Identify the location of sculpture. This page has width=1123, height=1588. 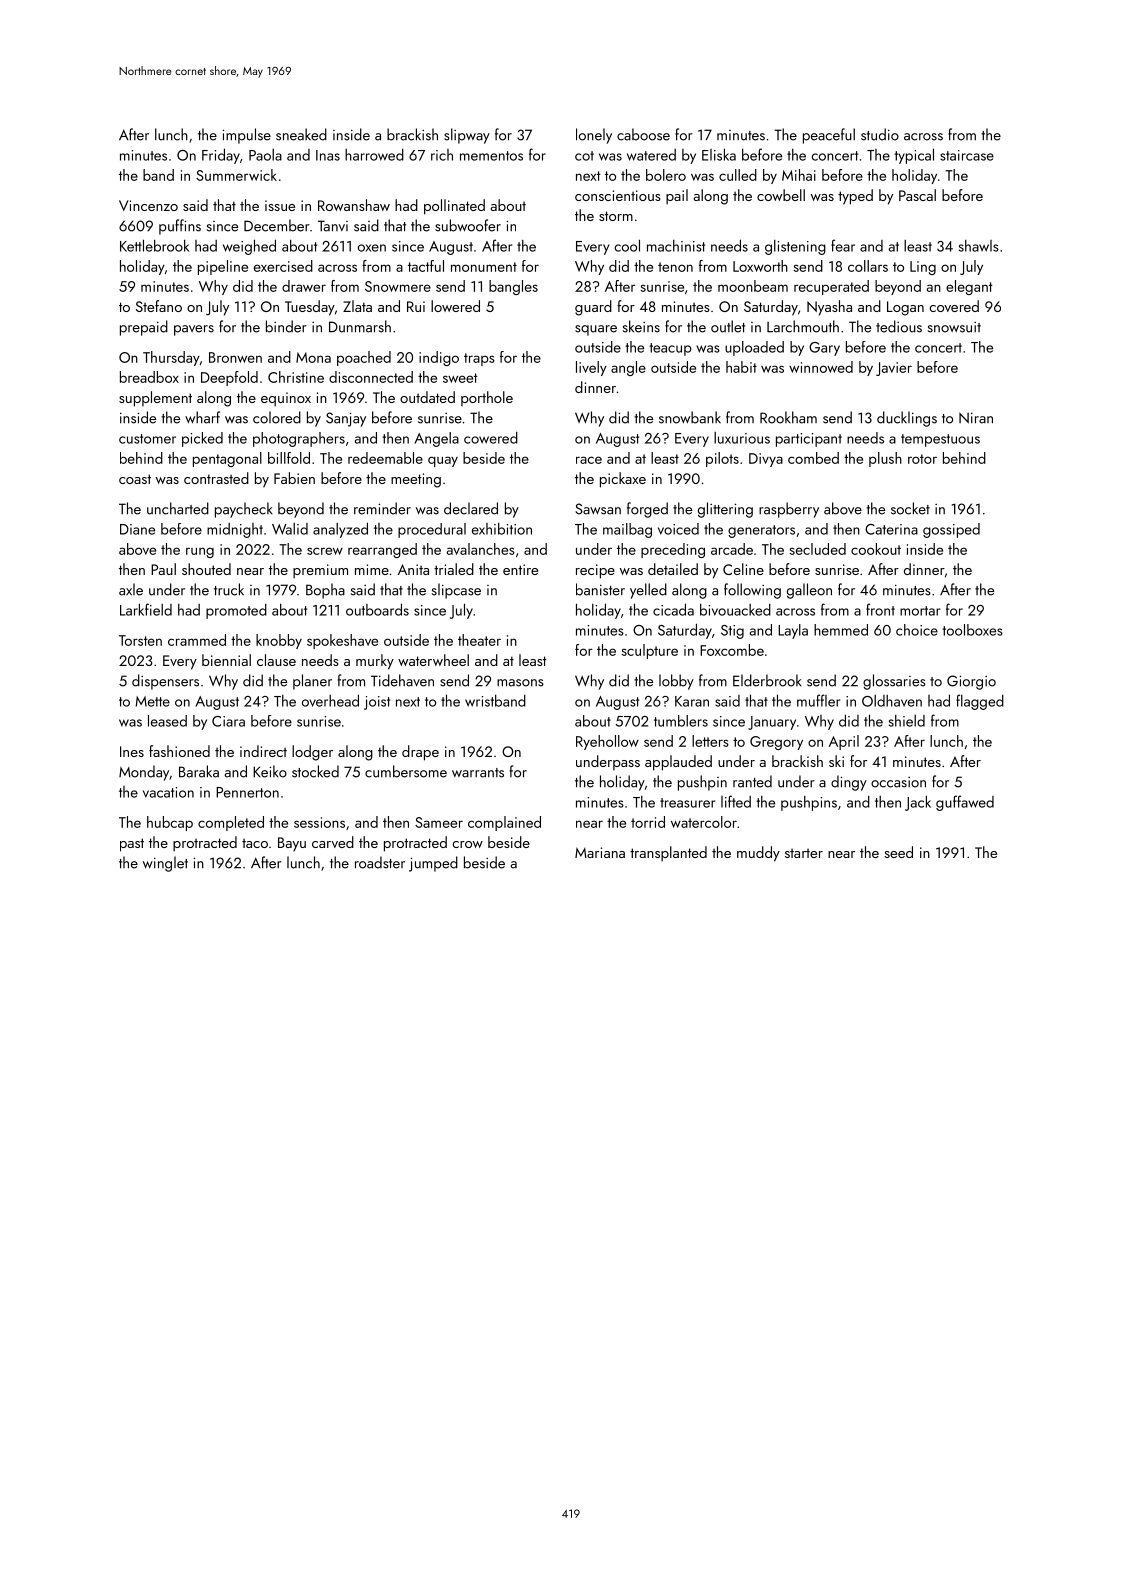
(649, 651).
